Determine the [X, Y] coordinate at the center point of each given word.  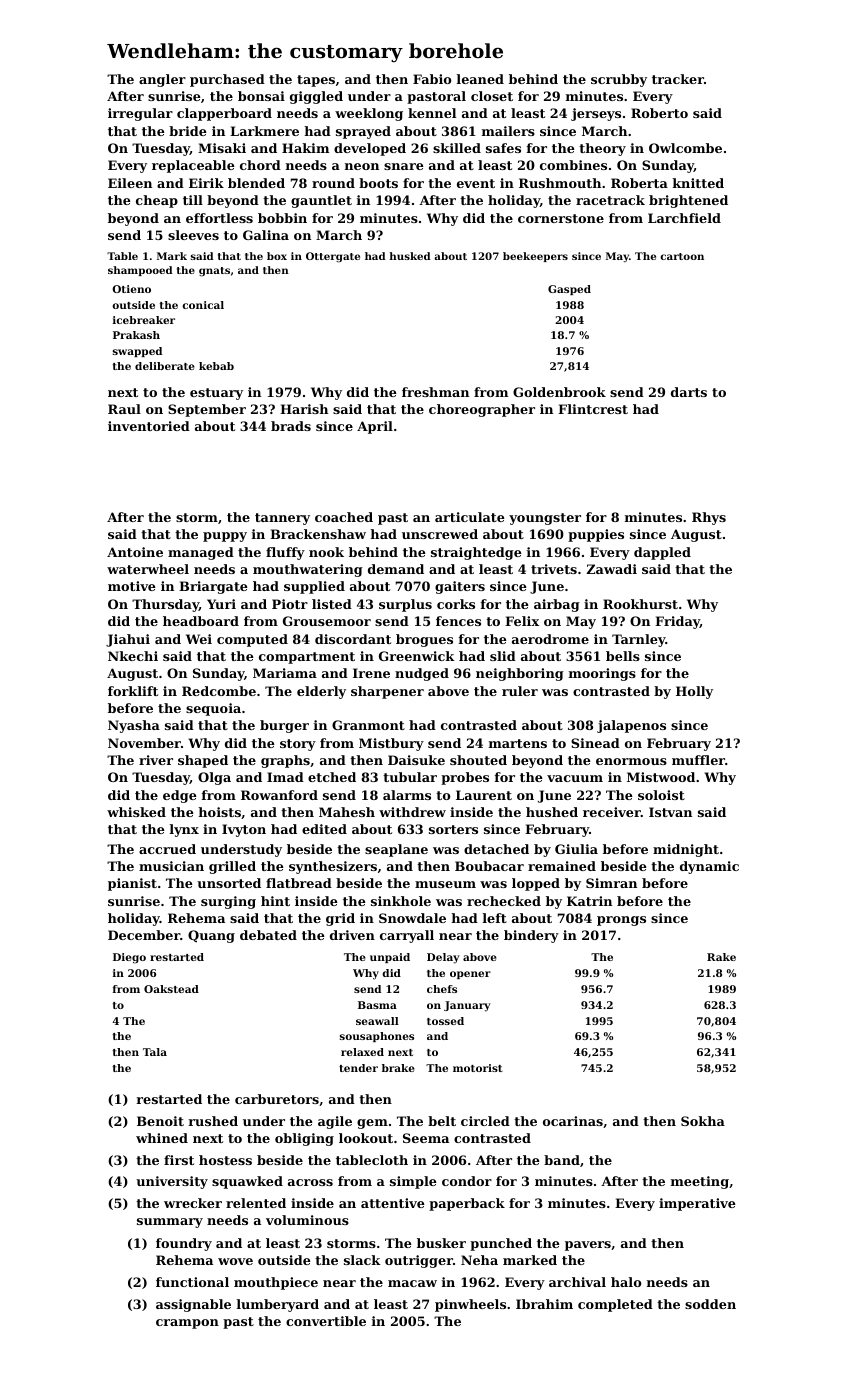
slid [503, 656]
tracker [678, 79]
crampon [187, 1324]
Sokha [703, 1121]
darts [689, 392]
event [476, 183]
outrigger [419, 1261]
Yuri [221, 604]
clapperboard [224, 114]
